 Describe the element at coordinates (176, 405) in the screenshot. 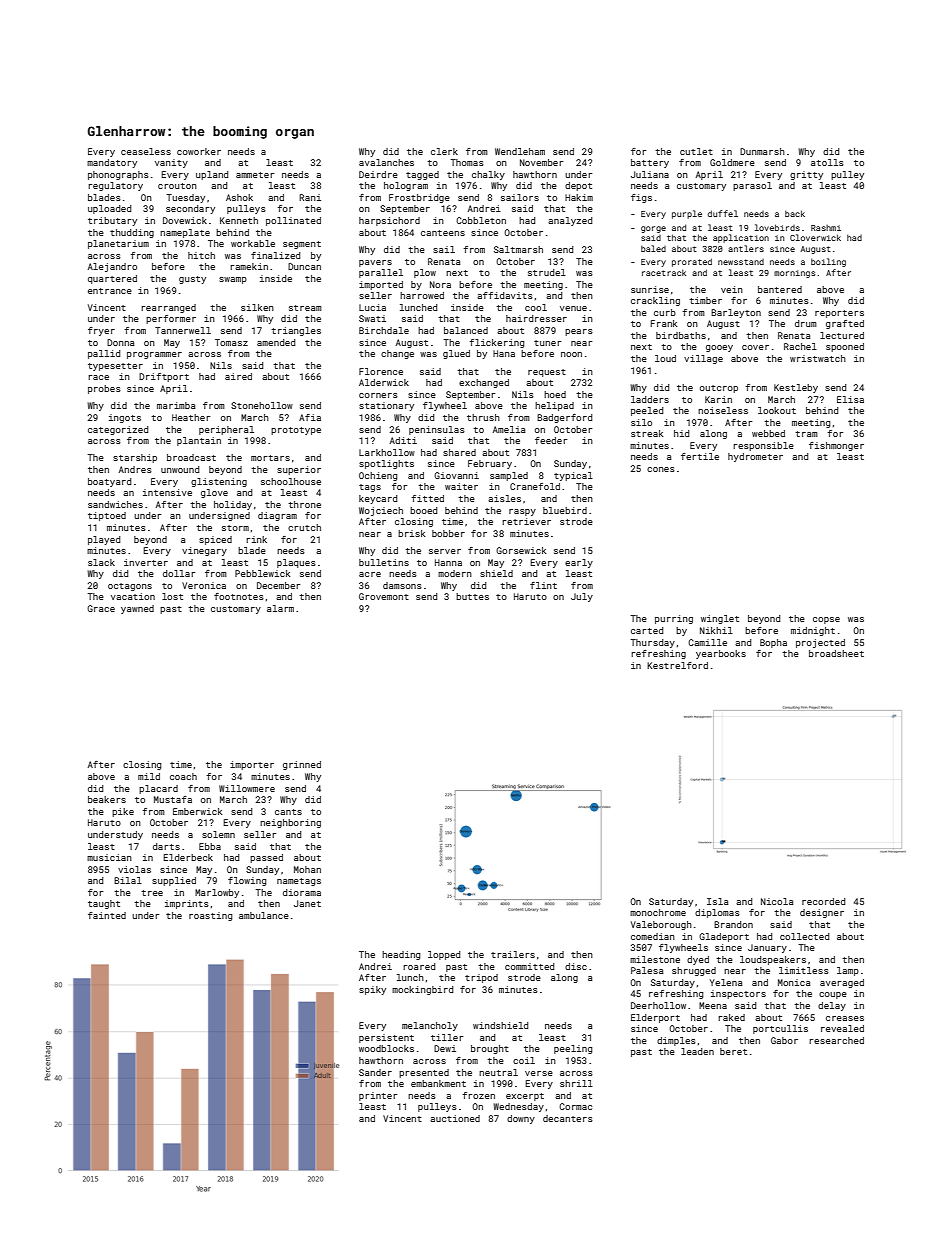

I see `marimba` at that location.
